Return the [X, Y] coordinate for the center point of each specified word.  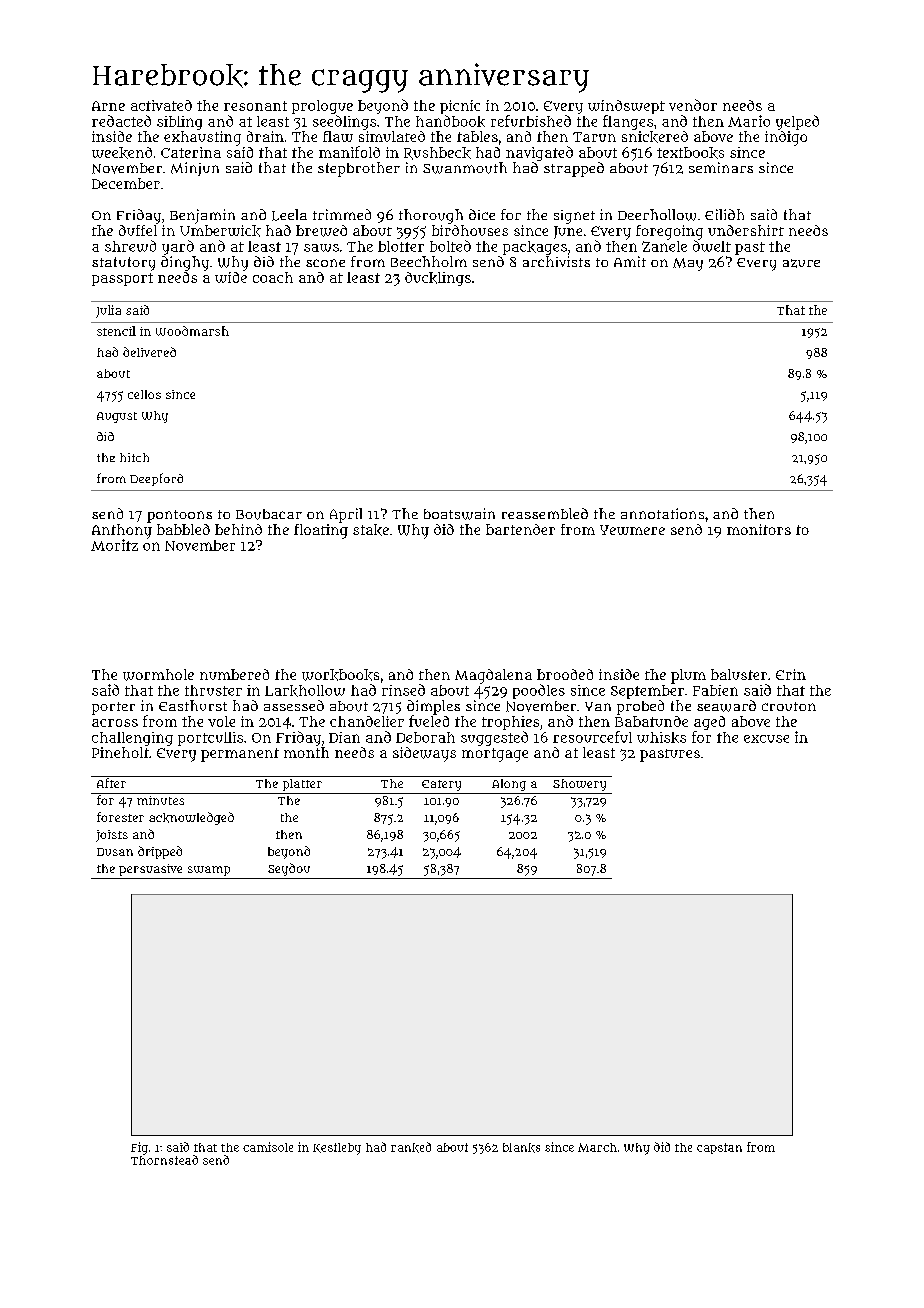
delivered [149, 352]
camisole [268, 1147]
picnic [460, 107]
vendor [693, 105]
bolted [450, 246]
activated [161, 105]
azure [801, 263]
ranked [411, 1147]
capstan [719, 1148]
